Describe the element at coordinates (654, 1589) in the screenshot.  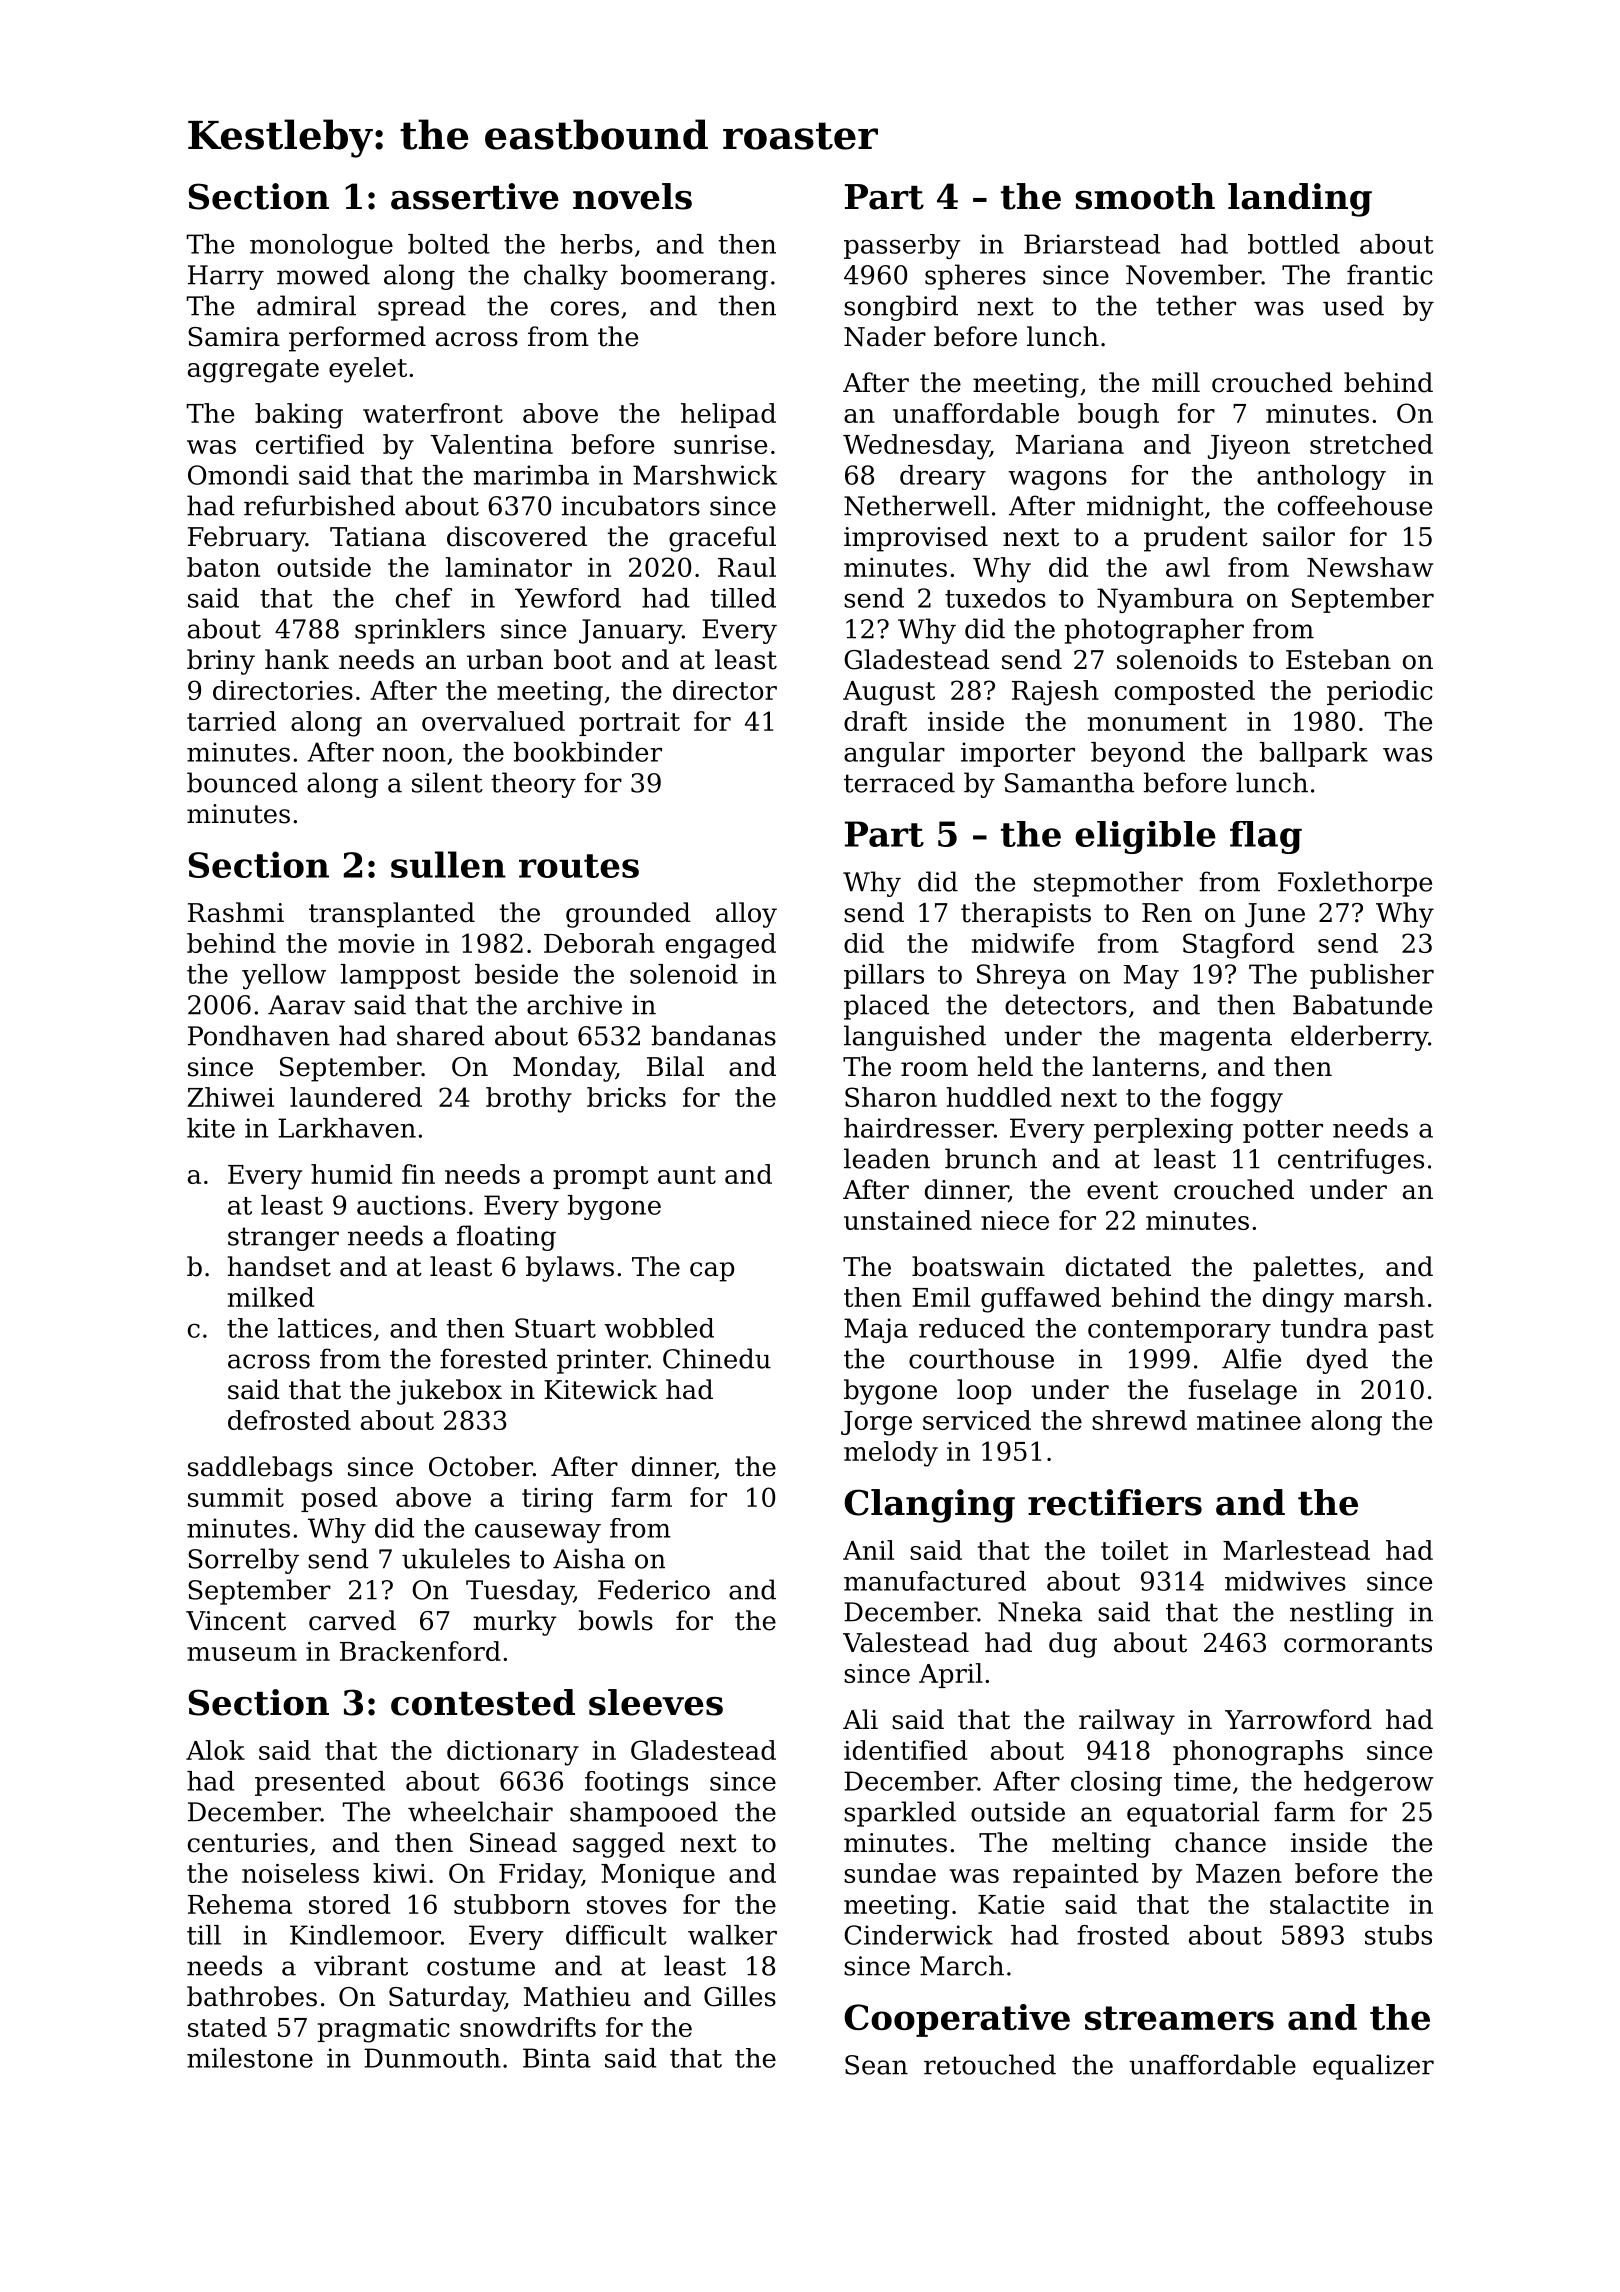
I see `Federico` at that location.
